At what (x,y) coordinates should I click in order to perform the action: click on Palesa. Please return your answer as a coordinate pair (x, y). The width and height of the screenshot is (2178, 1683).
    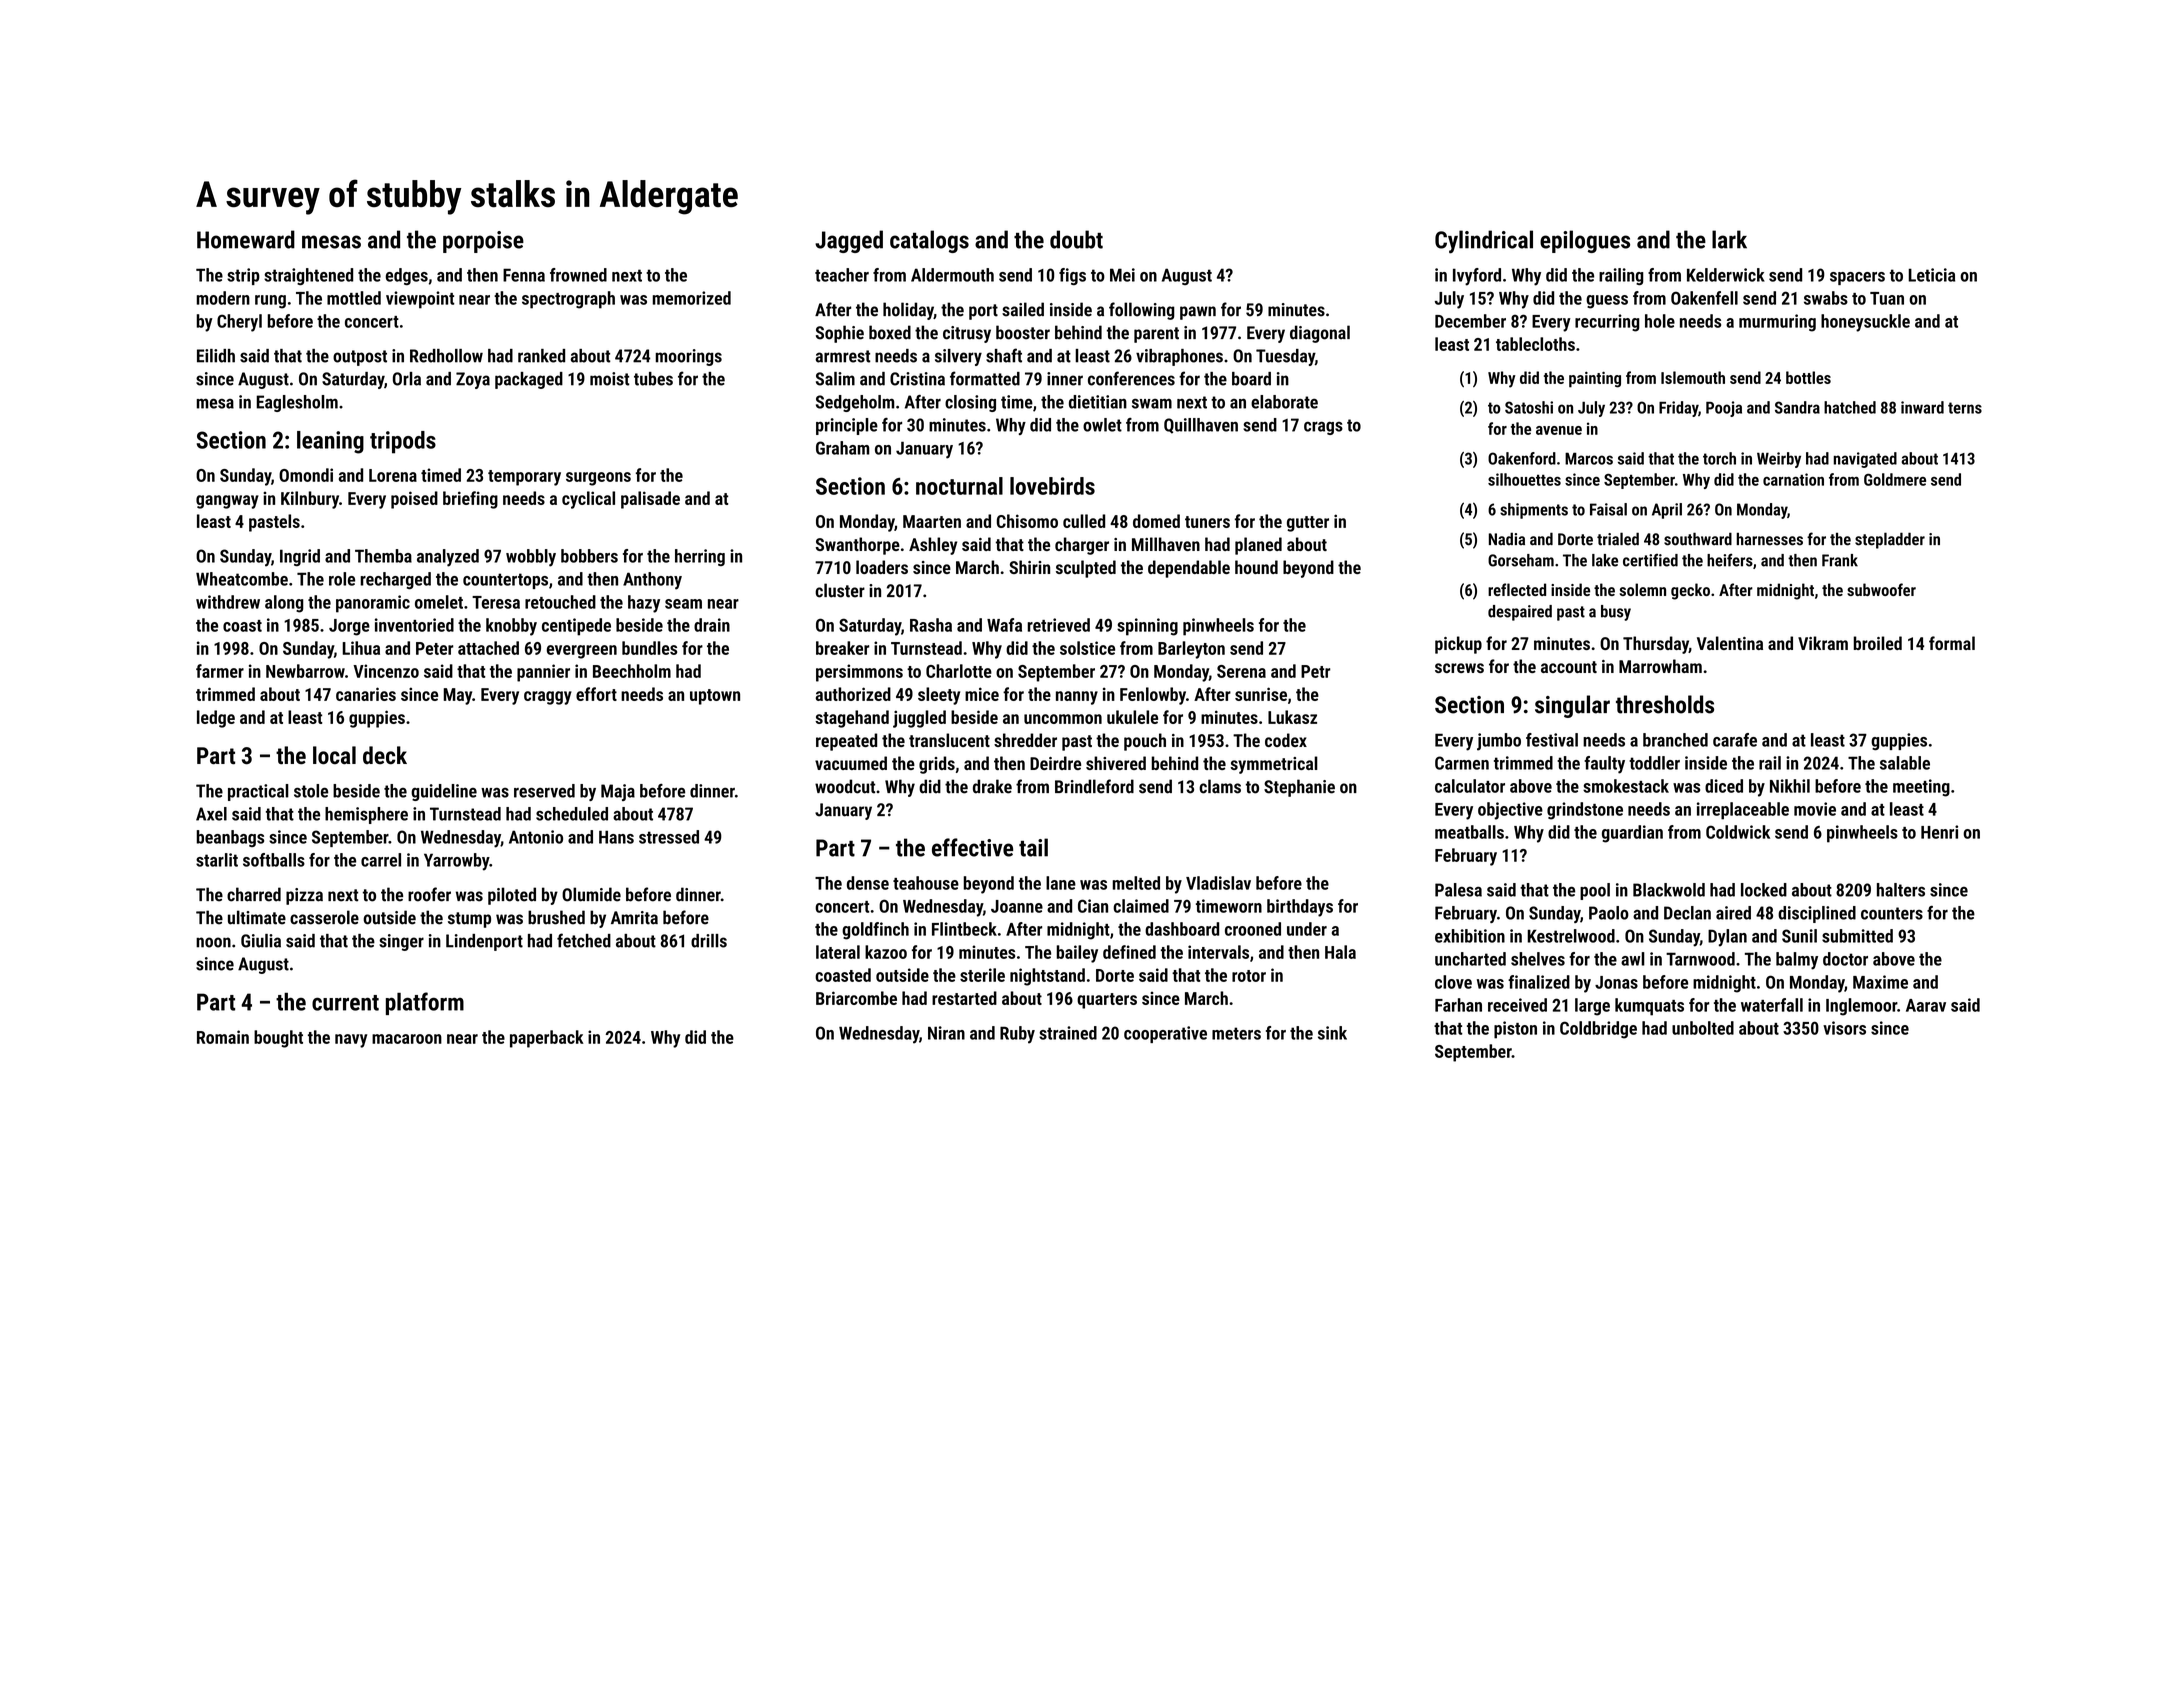
    Looking at the image, I should click on (1458, 890).
